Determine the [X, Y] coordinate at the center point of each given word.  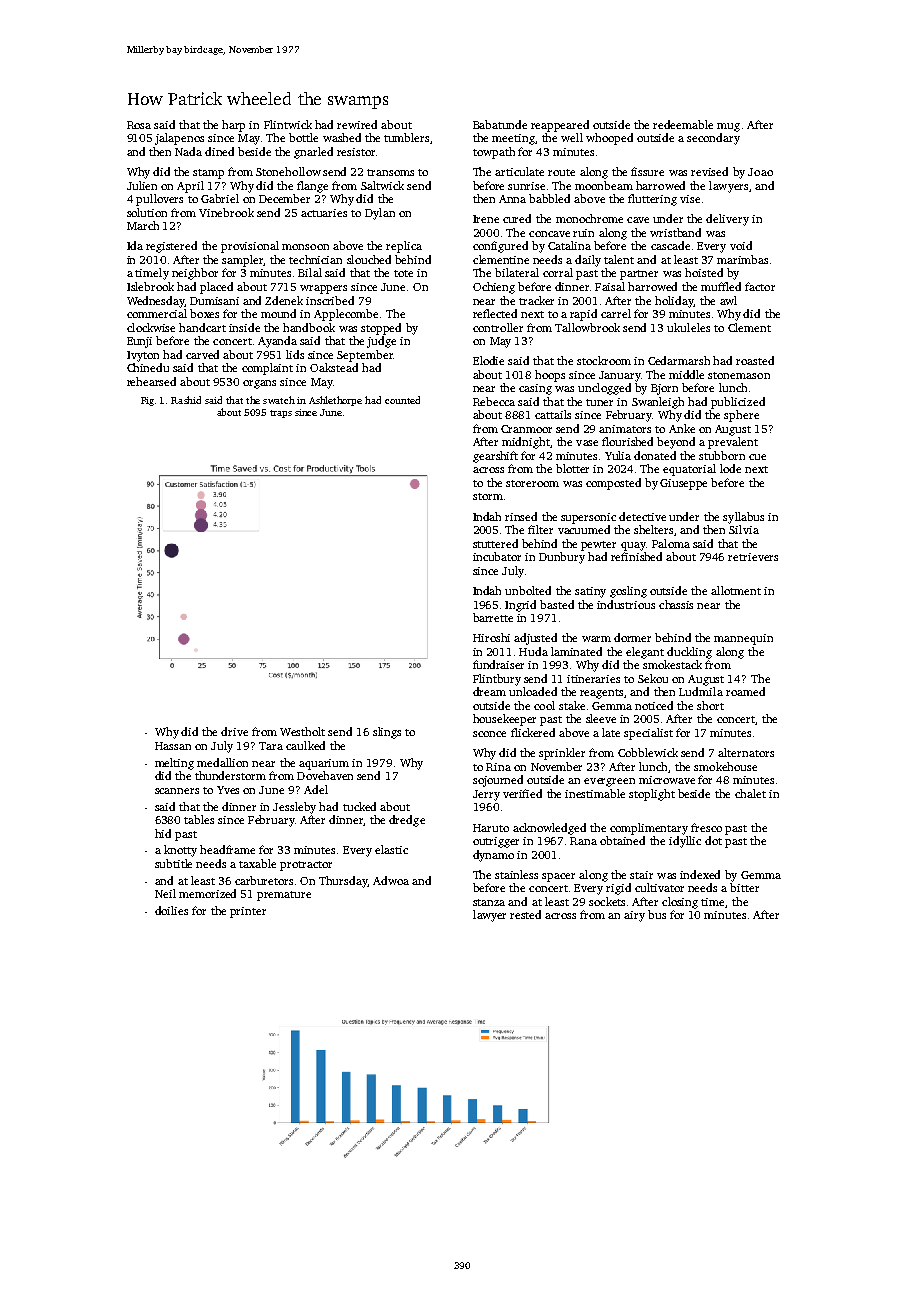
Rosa [139, 125]
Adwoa [391, 880]
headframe [227, 849]
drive [234, 731]
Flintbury [497, 680]
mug [728, 127]
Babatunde [500, 124]
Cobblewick [648, 752]
